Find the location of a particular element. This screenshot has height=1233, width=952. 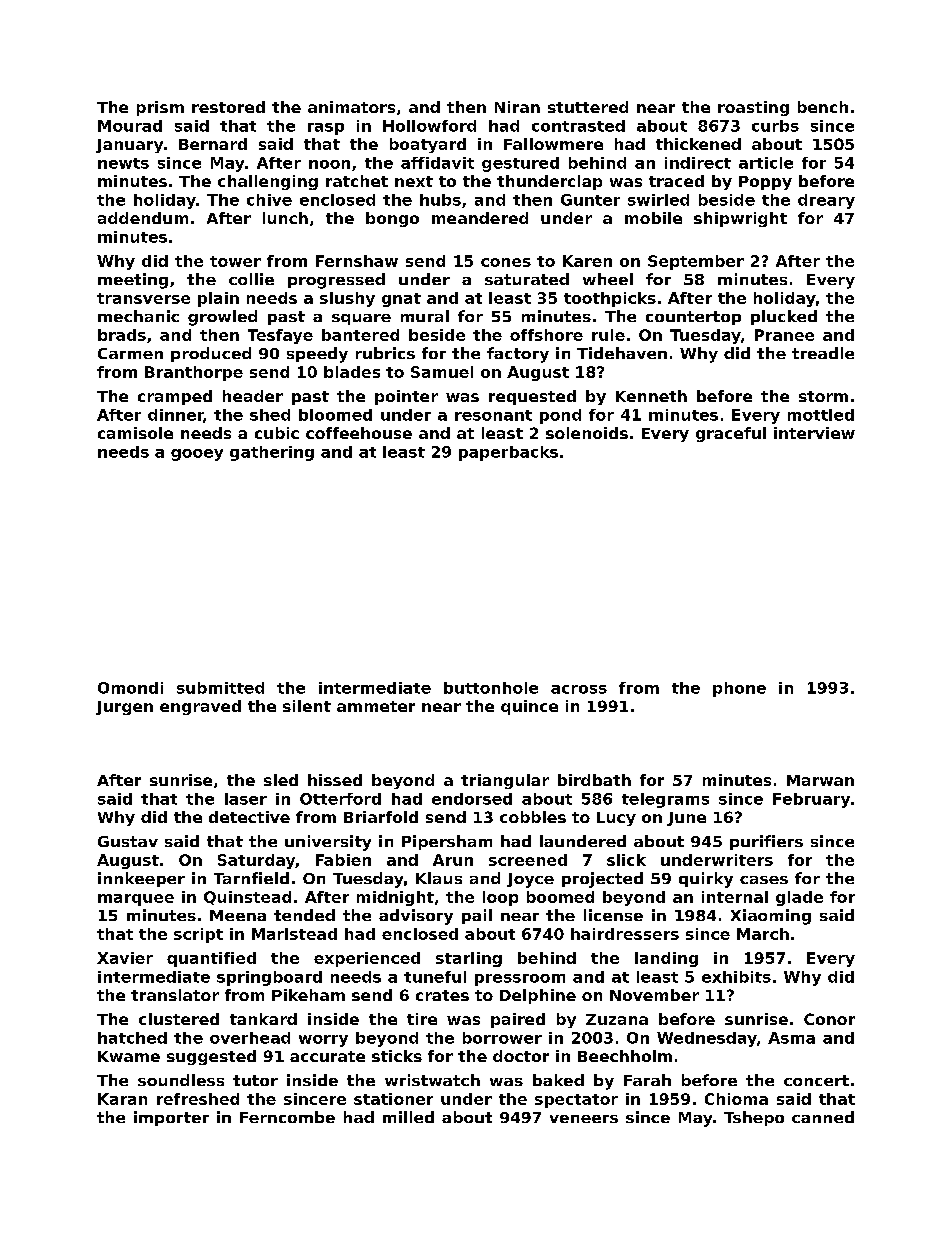

Niran is located at coordinates (517, 107).
